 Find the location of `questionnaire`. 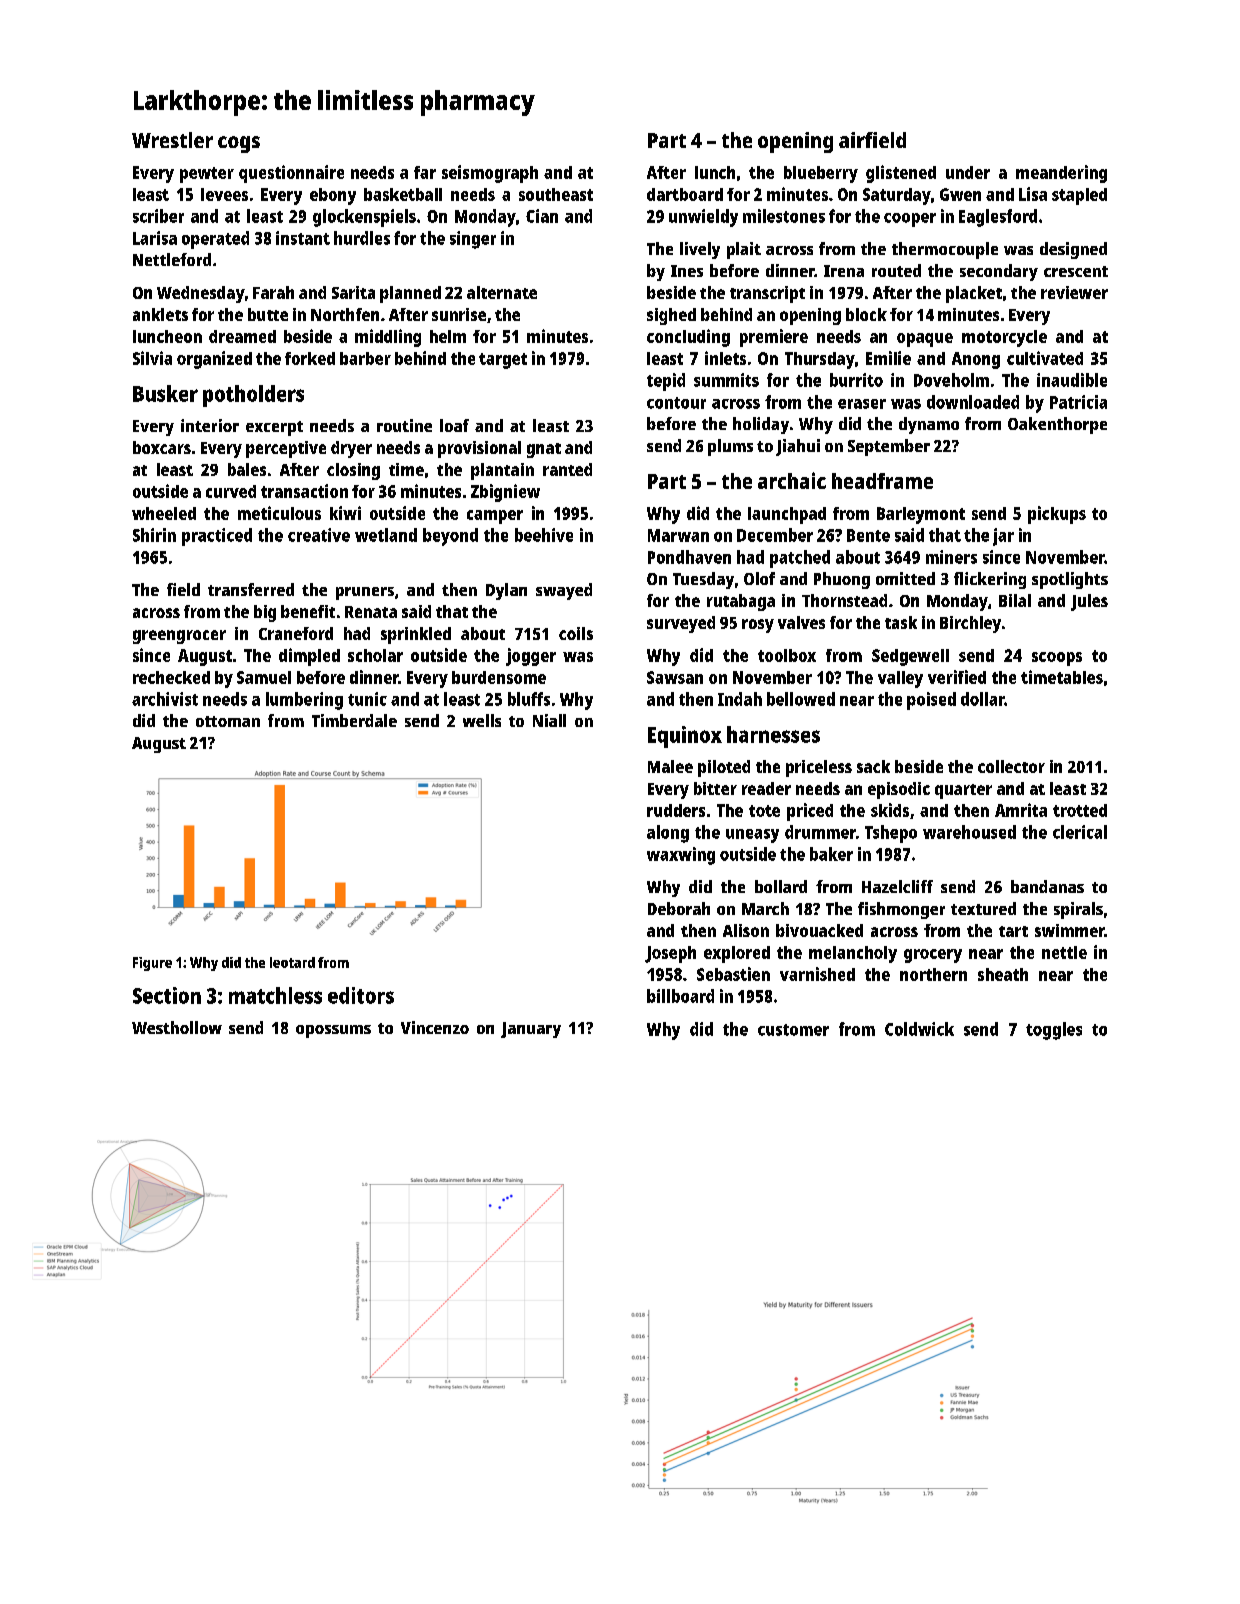

questionnaire is located at coordinates (291, 174).
